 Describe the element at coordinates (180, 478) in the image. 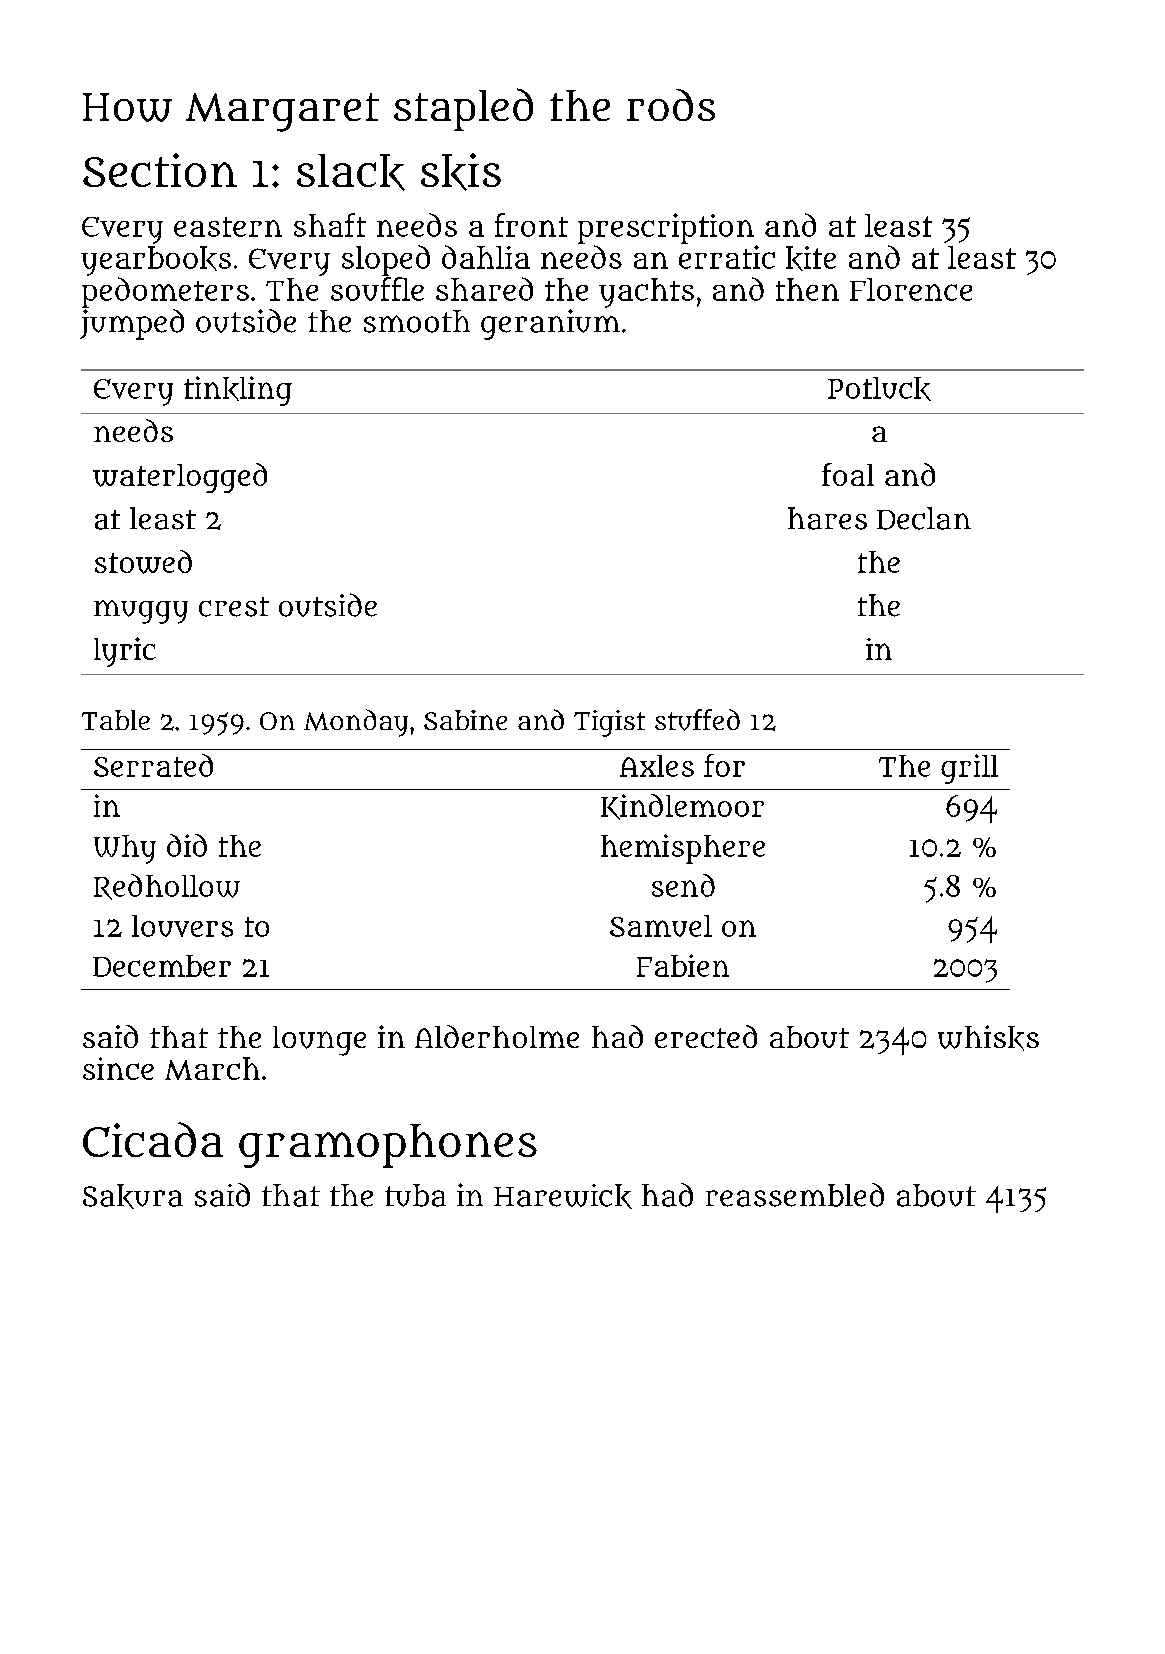

I see `waterlogged` at that location.
